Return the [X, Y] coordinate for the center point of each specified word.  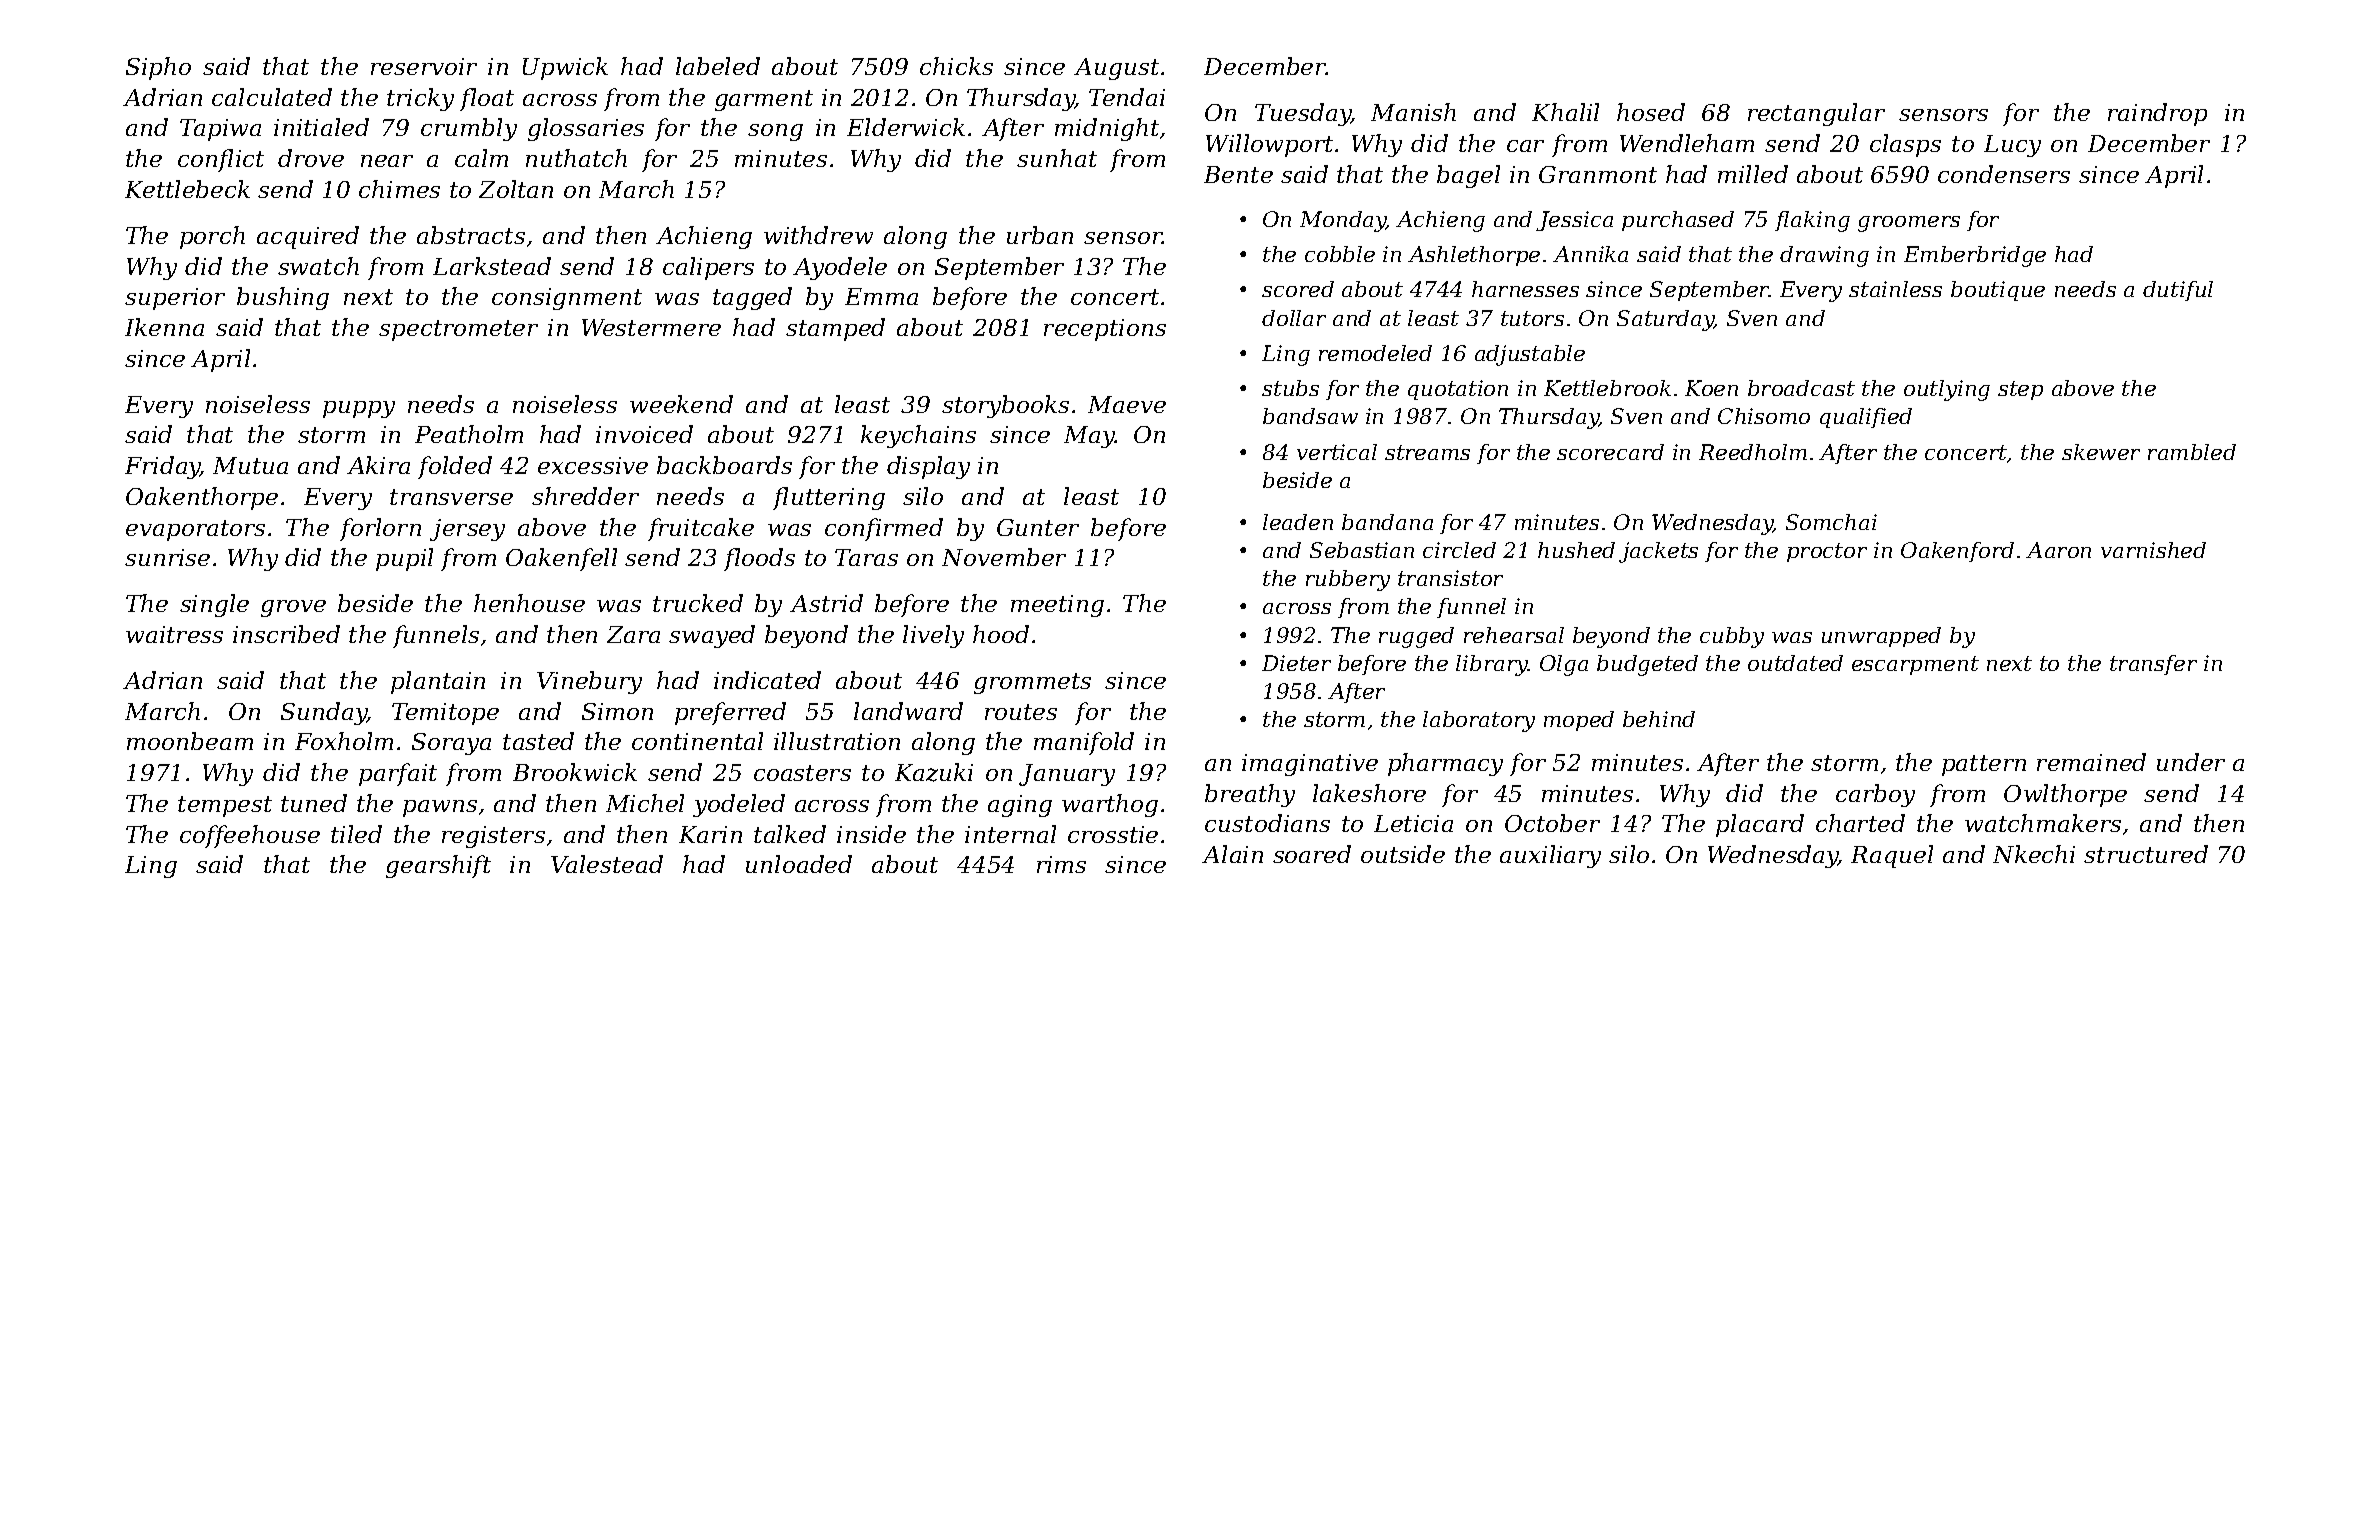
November [1004, 557]
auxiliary [1550, 856]
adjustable [1530, 355]
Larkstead [492, 266]
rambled [2192, 452]
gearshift [438, 866]
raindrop [2157, 114]
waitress [174, 634]
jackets [1658, 552]
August [1116, 69]
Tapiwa [220, 130]
